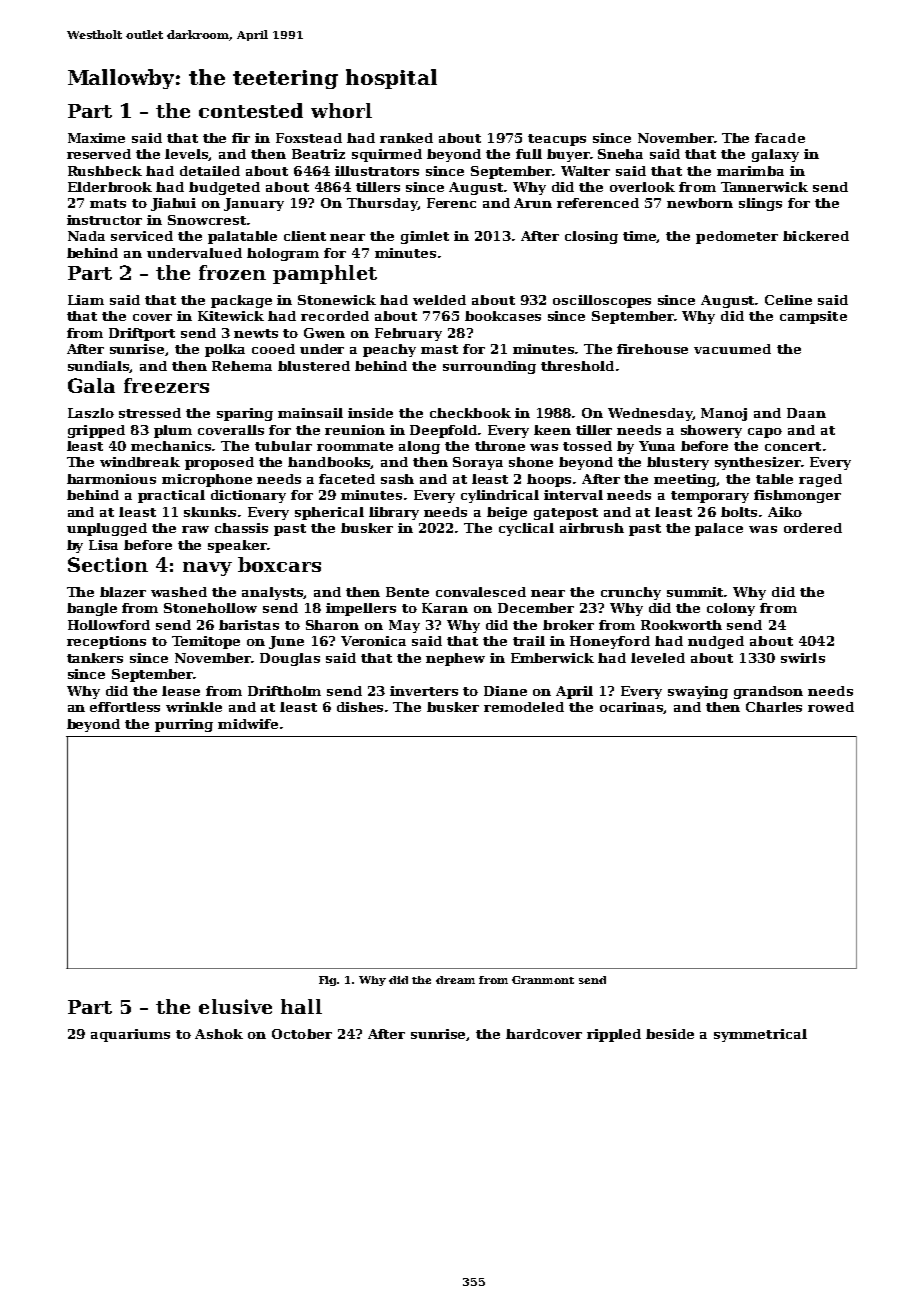 This screenshot has width=924, height=1308. Describe the element at coordinates (788, 300) in the screenshot. I see `Celine` at that location.
